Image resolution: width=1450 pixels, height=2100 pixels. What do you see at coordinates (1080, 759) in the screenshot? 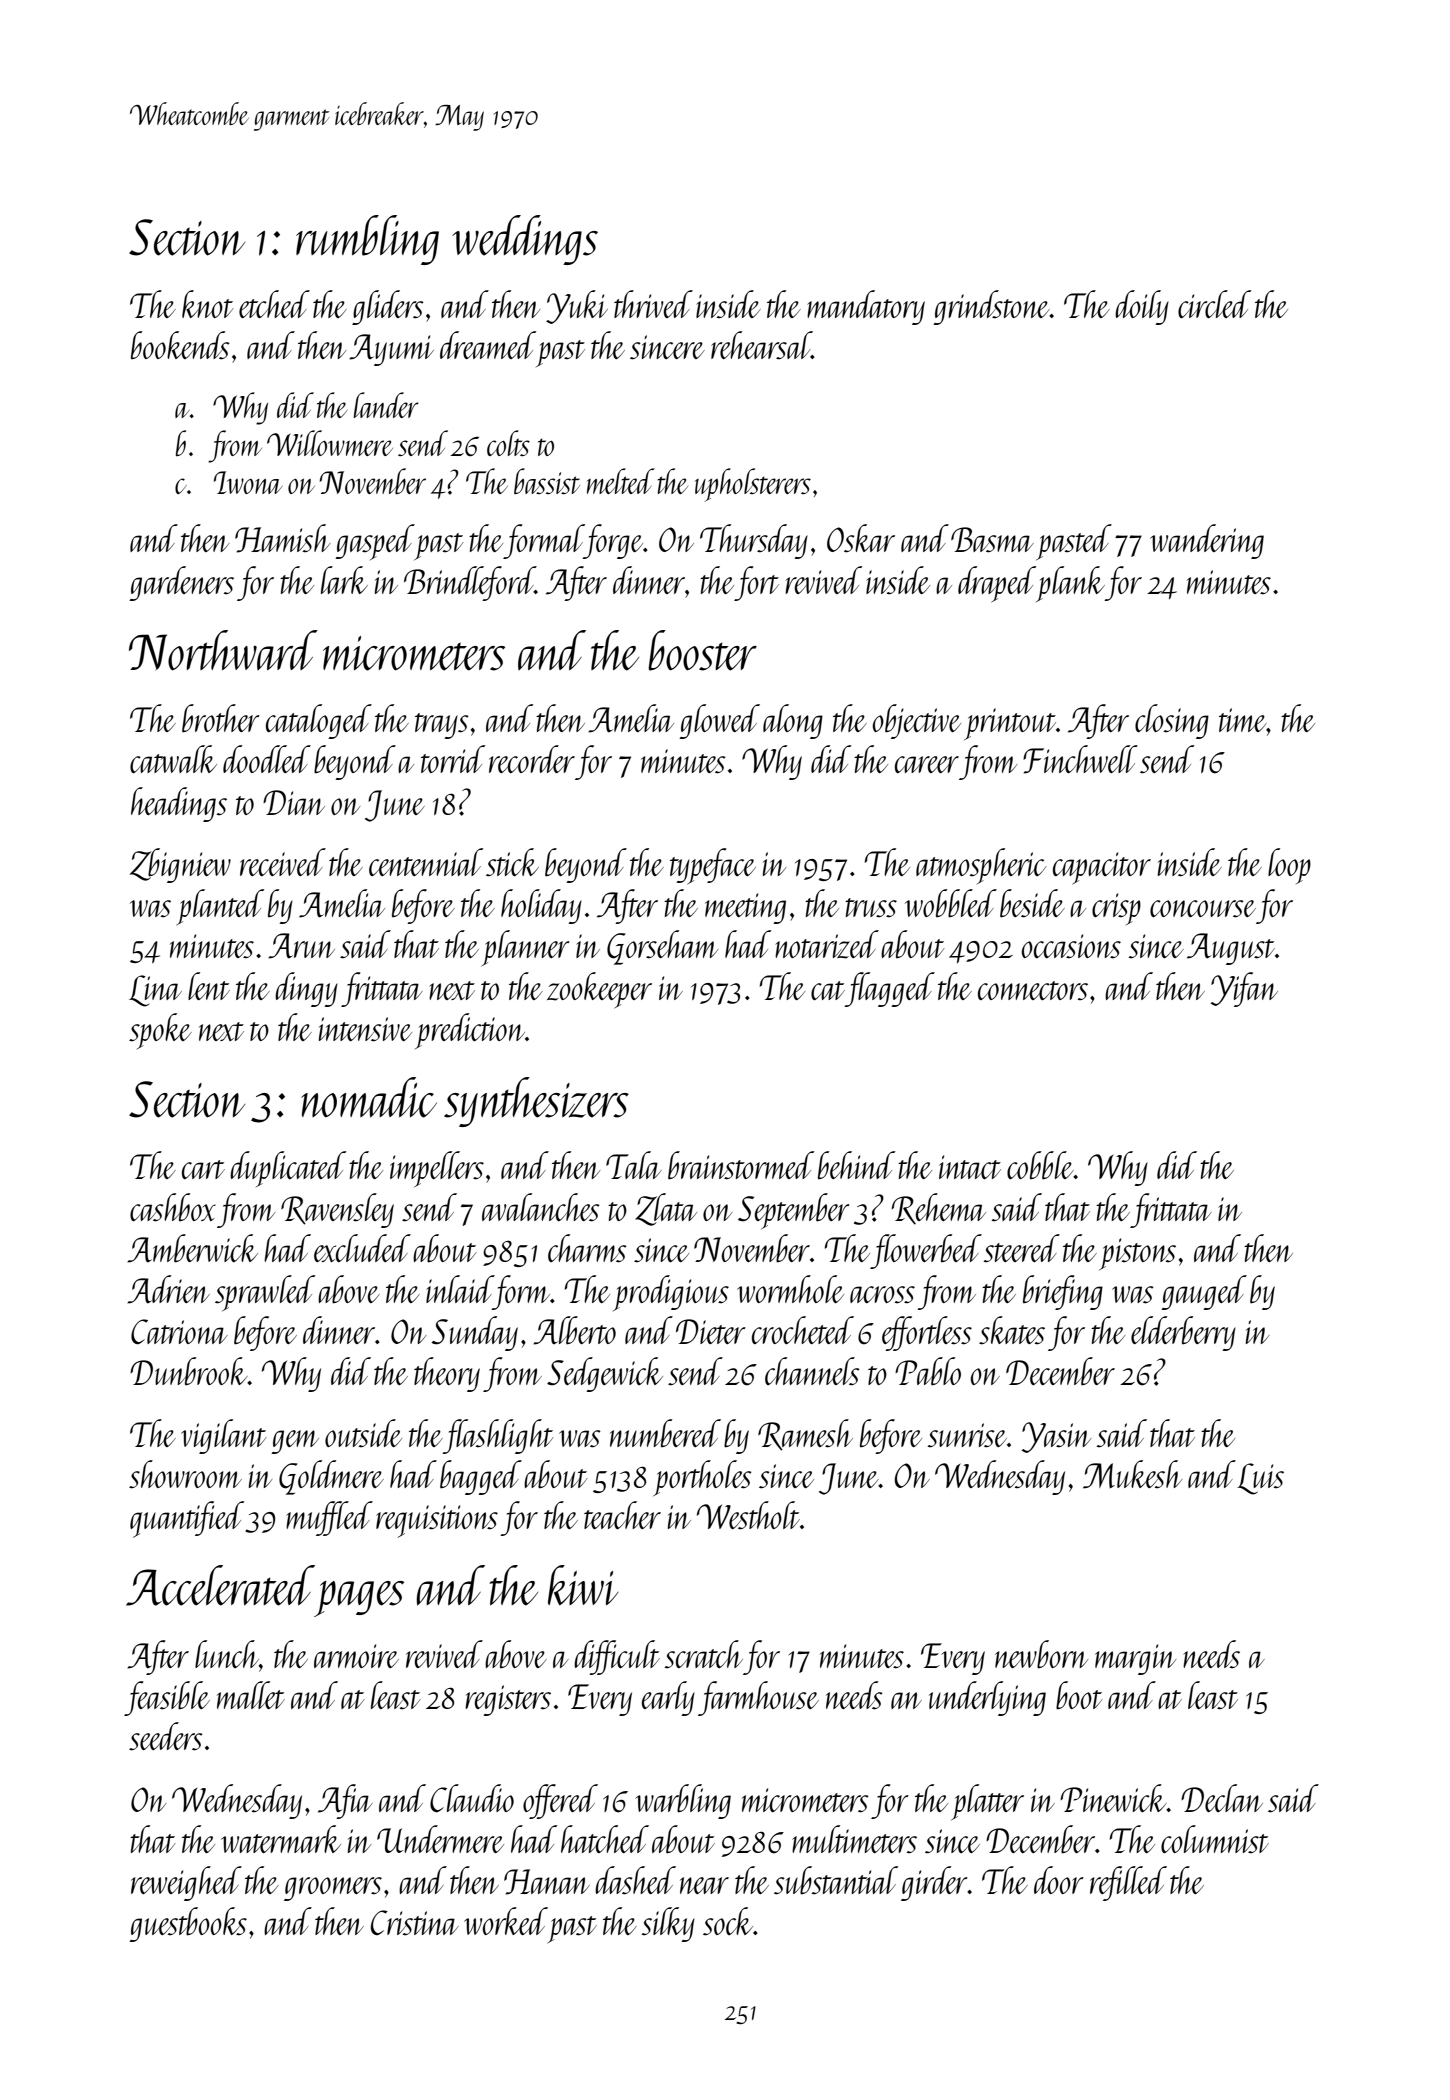
I see `Finchwell` at bounding box center [1080, 759].
